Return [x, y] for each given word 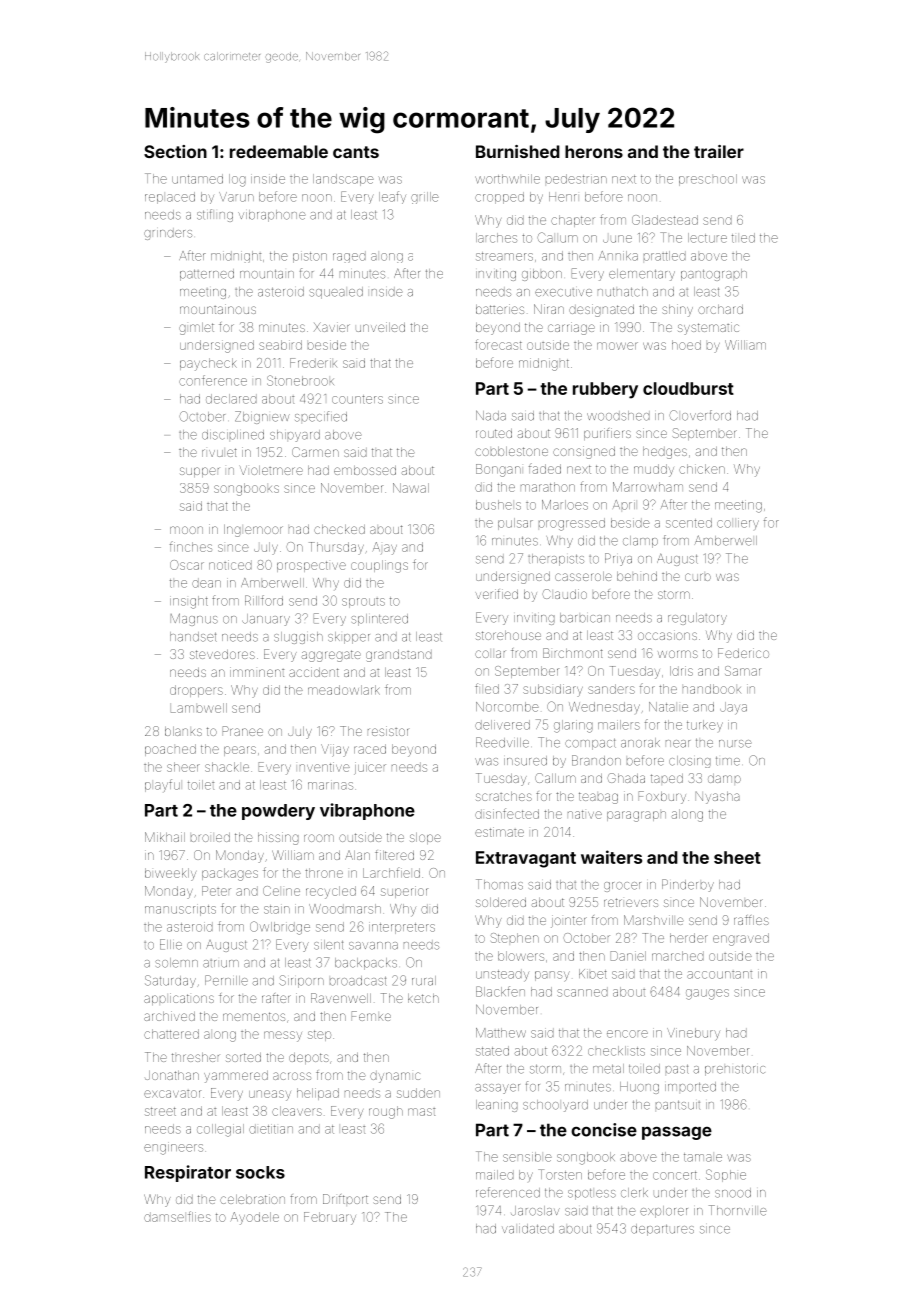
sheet [737, 857]
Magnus [194, 619]
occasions [667, 635]
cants [356, 152]
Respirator [188, 1173]
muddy [654, 470]
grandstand [399, 656]
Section [175, 151]
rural [424, 981]
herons [594, 151]
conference [213, 380]
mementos [254, 1016]
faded [545, 468]
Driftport [345, 1199]
